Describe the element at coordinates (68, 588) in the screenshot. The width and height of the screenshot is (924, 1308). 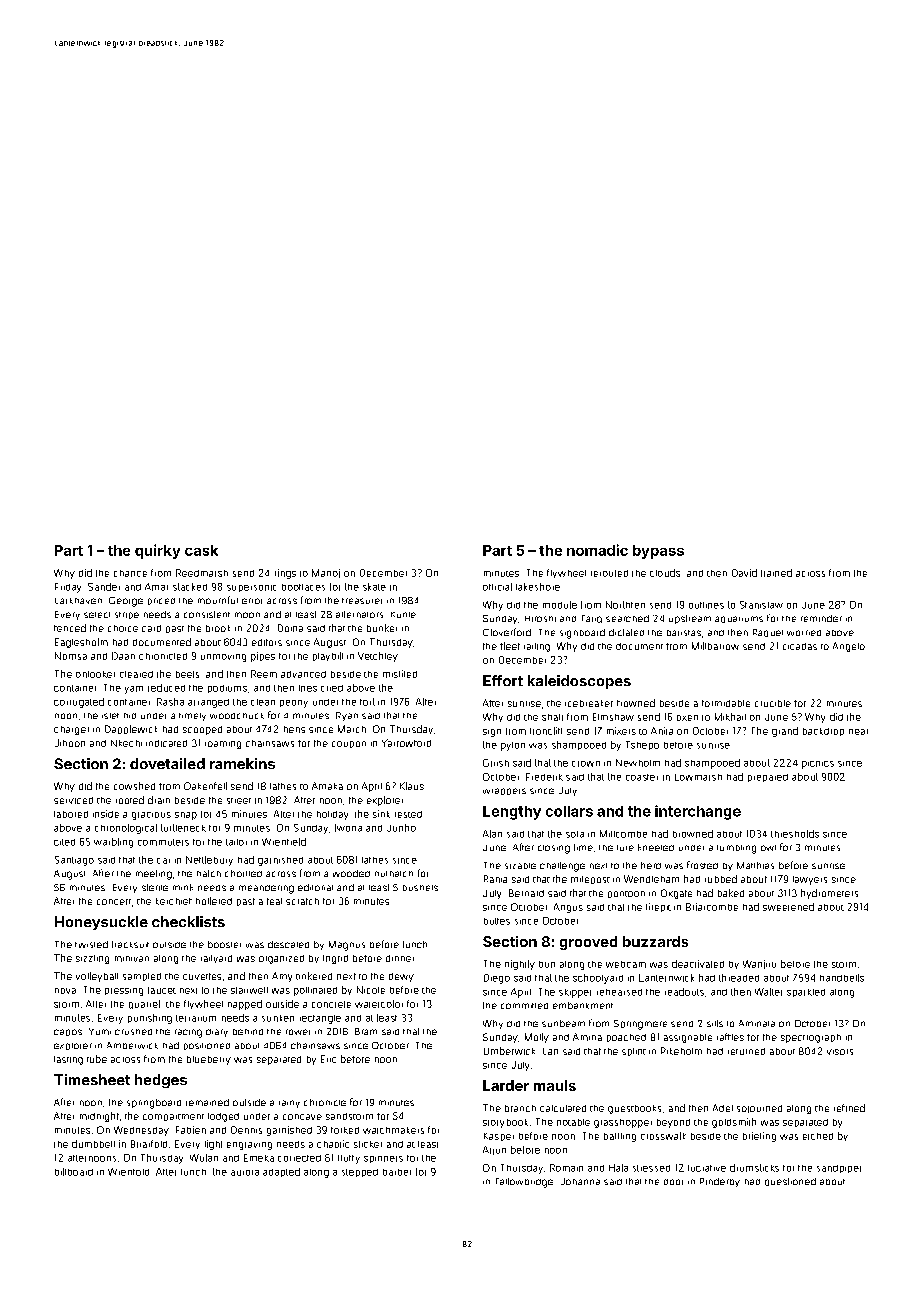
I see `Friday` at that location.
